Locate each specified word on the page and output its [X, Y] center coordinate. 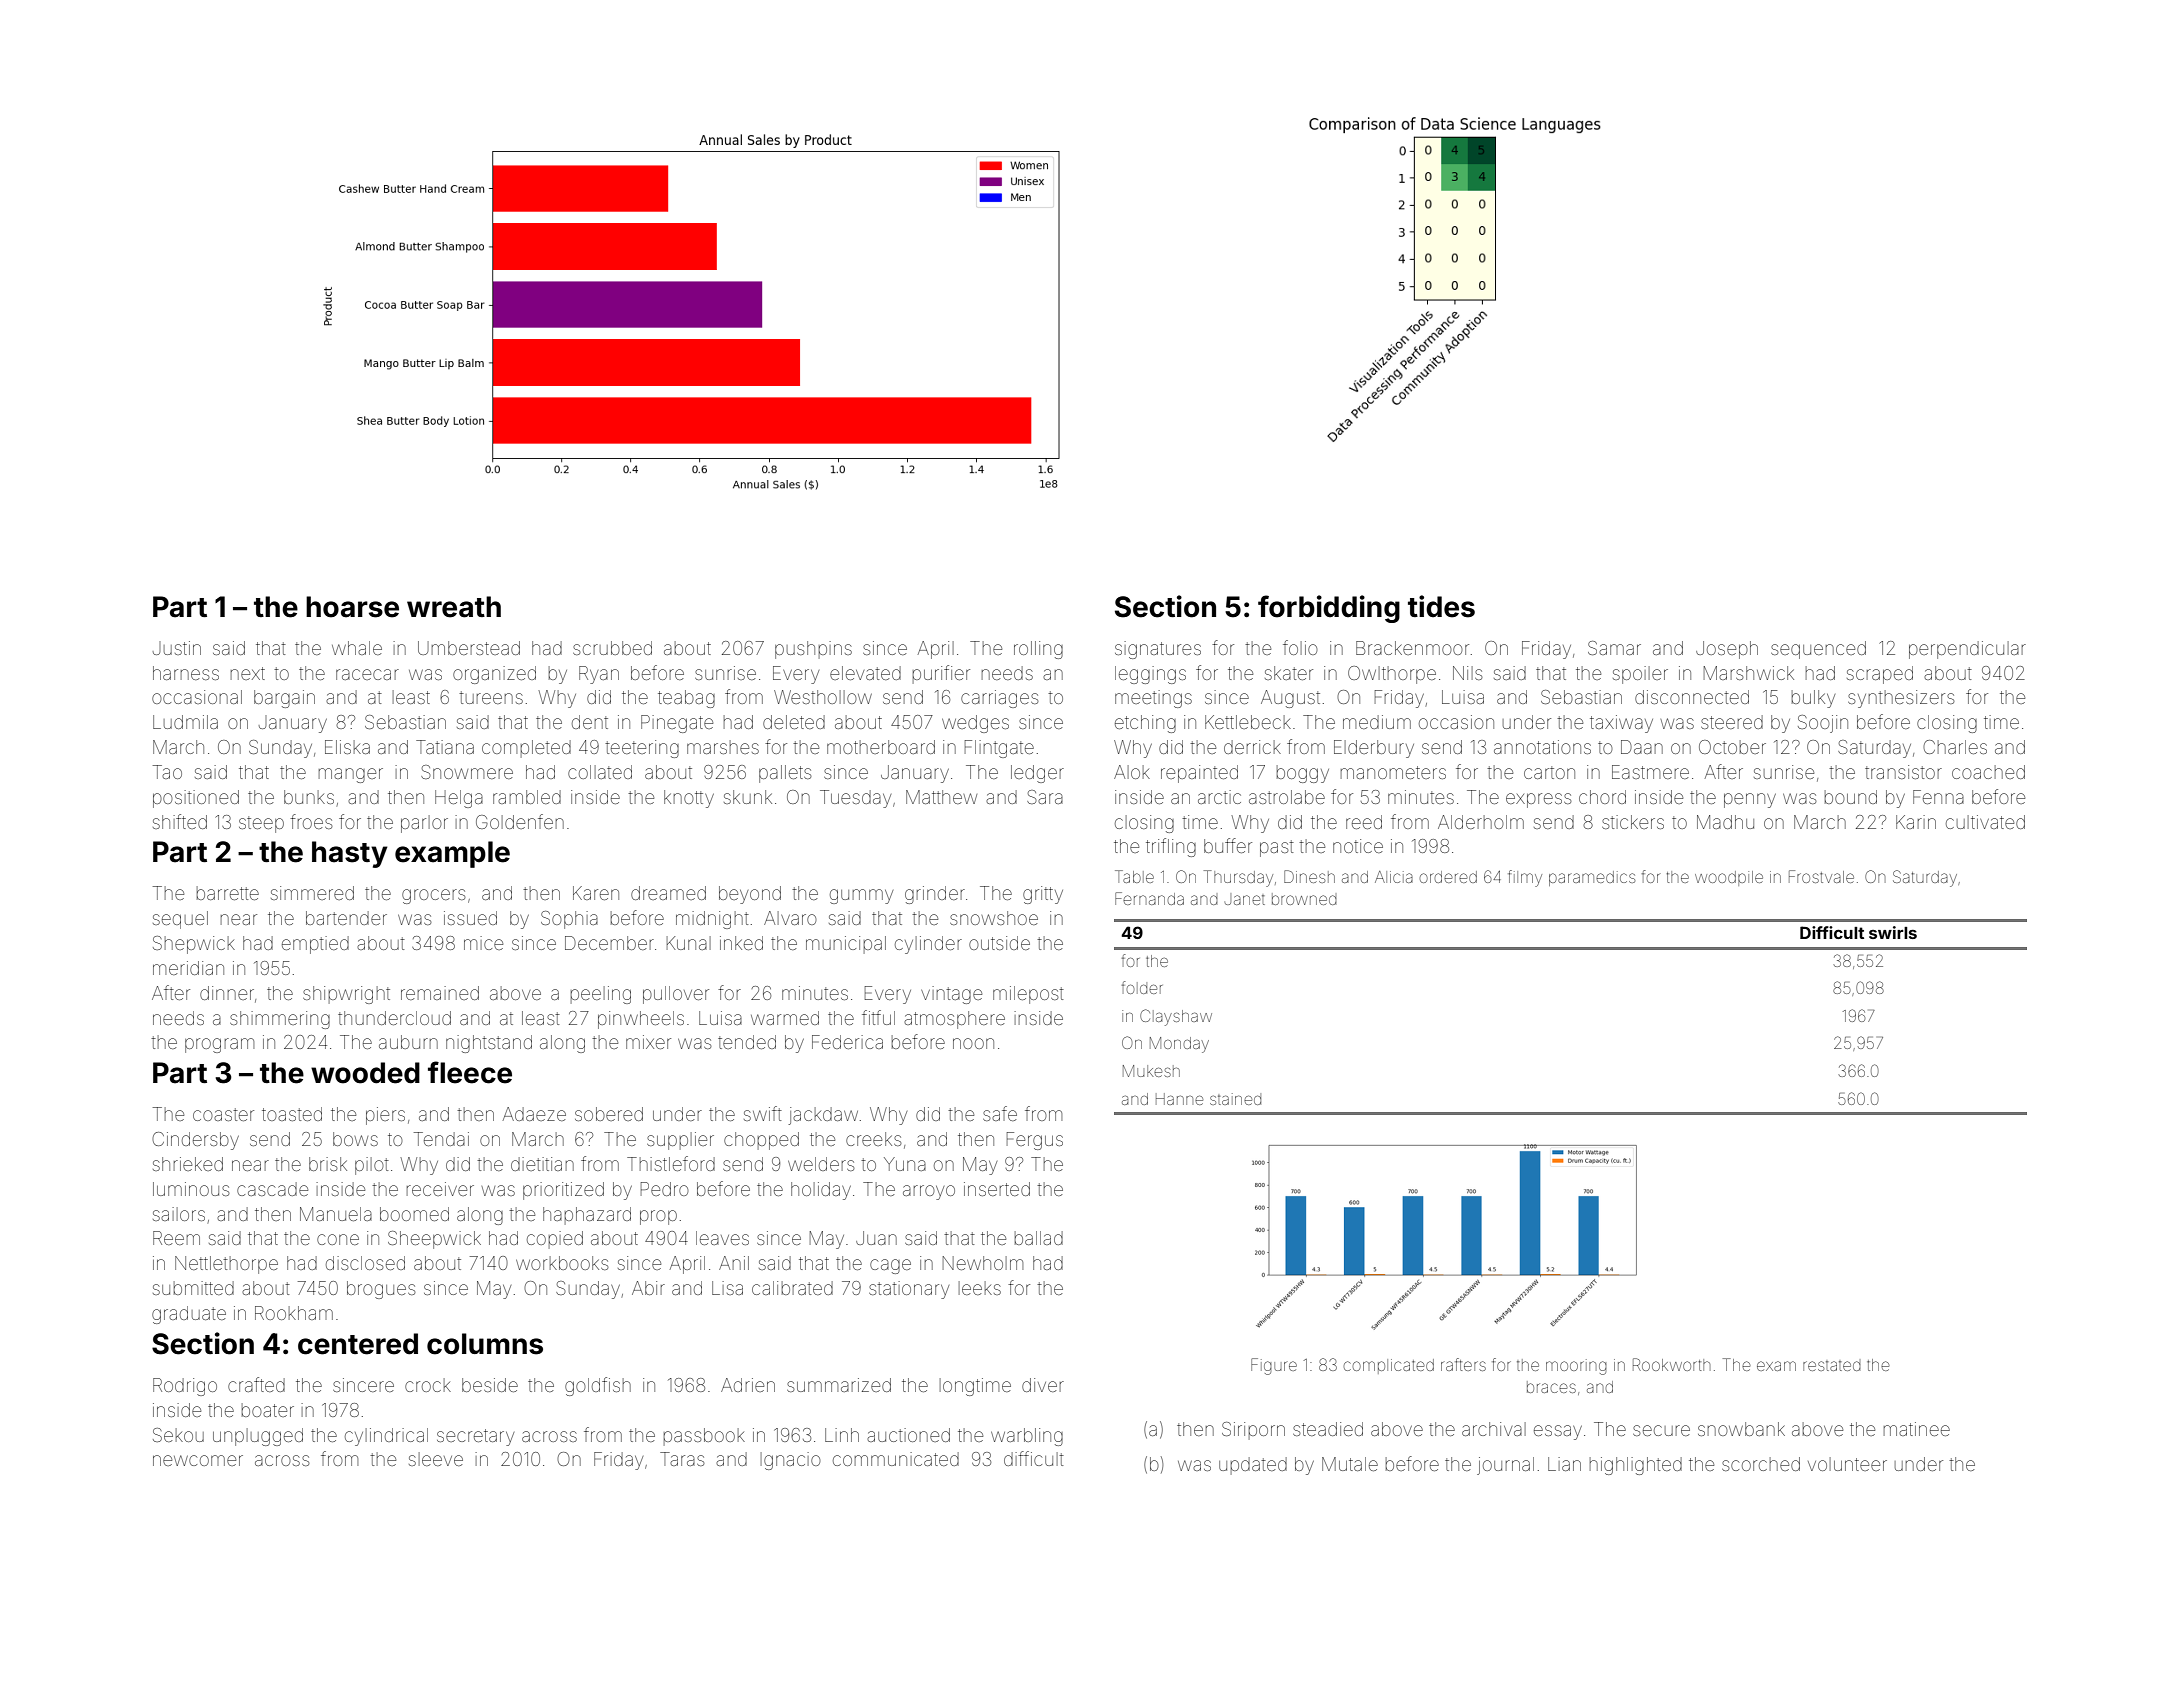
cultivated [1985, 822]
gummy [861, 896]
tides [1441, 606]
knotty [689, 799]
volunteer [1847, 1464]
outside [999, 943]
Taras [682, 1459]
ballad [1039, 1238]
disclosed [365, 1263]
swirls [1893, 932]
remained [440, 993]
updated [1253, 1466]
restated [1832, 1366]
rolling [1038, 650]
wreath [454, 607]
